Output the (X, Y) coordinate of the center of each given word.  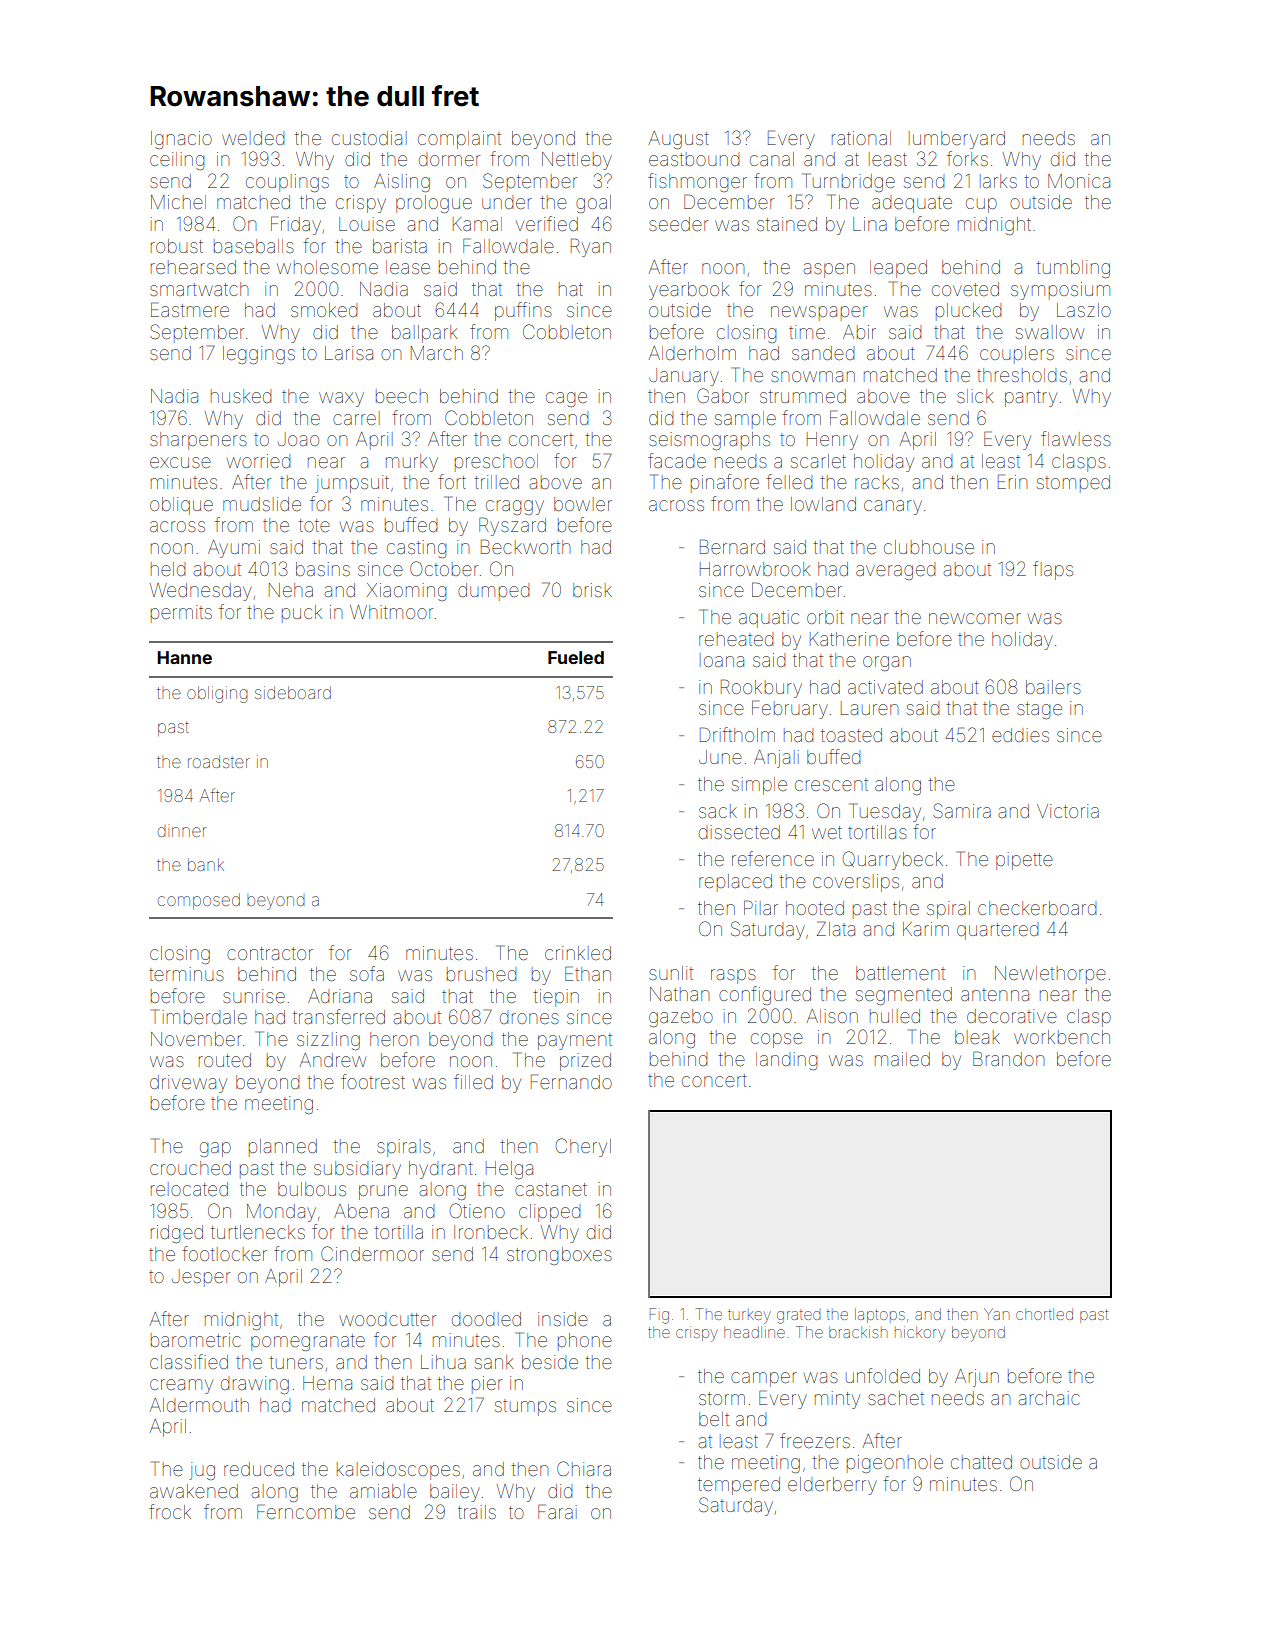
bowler (583, 504)
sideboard (293, 692)
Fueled (576, 657)
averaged (895, 571)
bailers (1053, 687)
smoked (324, 310)
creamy (181, 1386)
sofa (367, 973)
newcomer (975, 618)
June (720, 757)
